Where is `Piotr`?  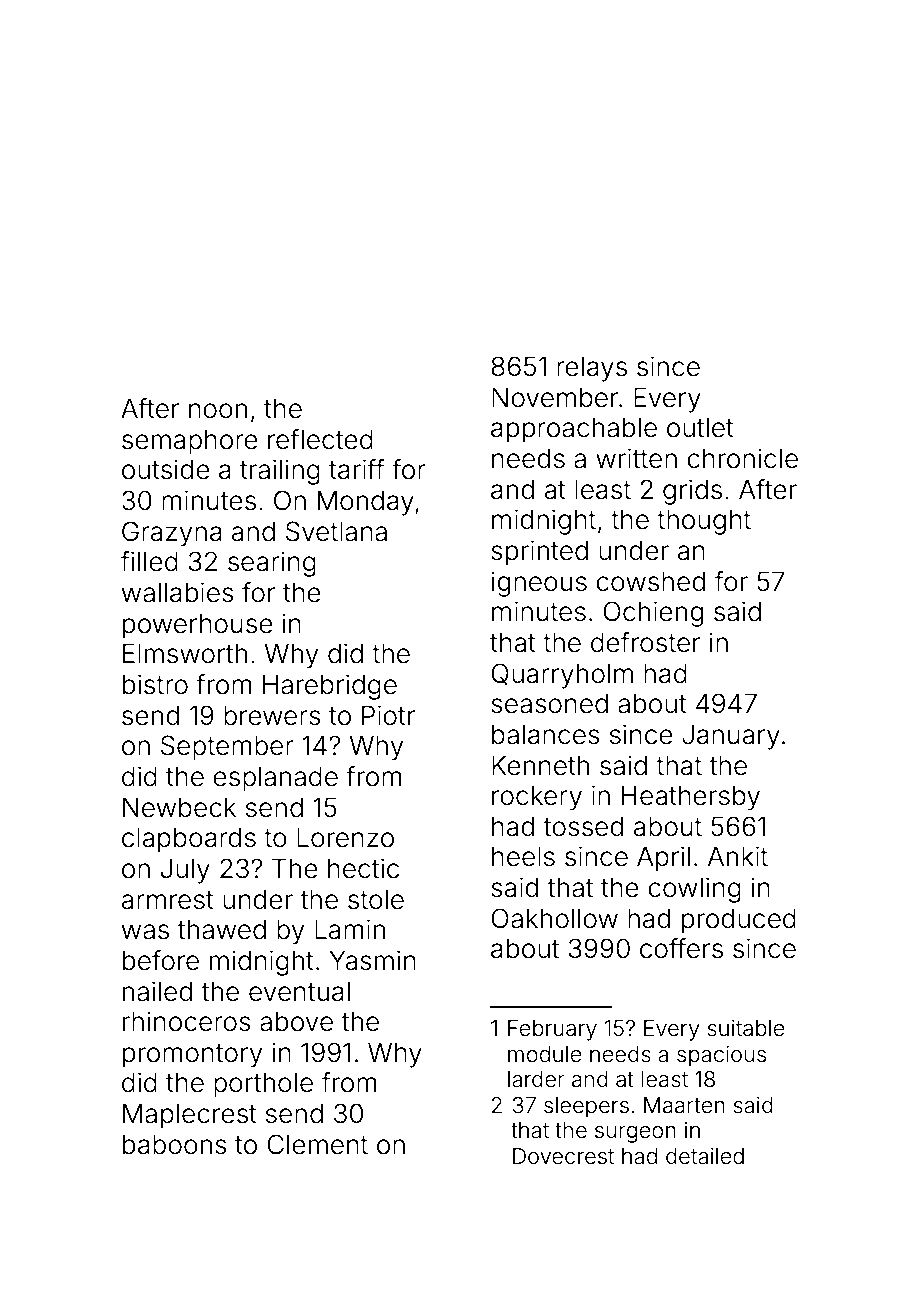 Piotr is located at coordinates (388, 715).
